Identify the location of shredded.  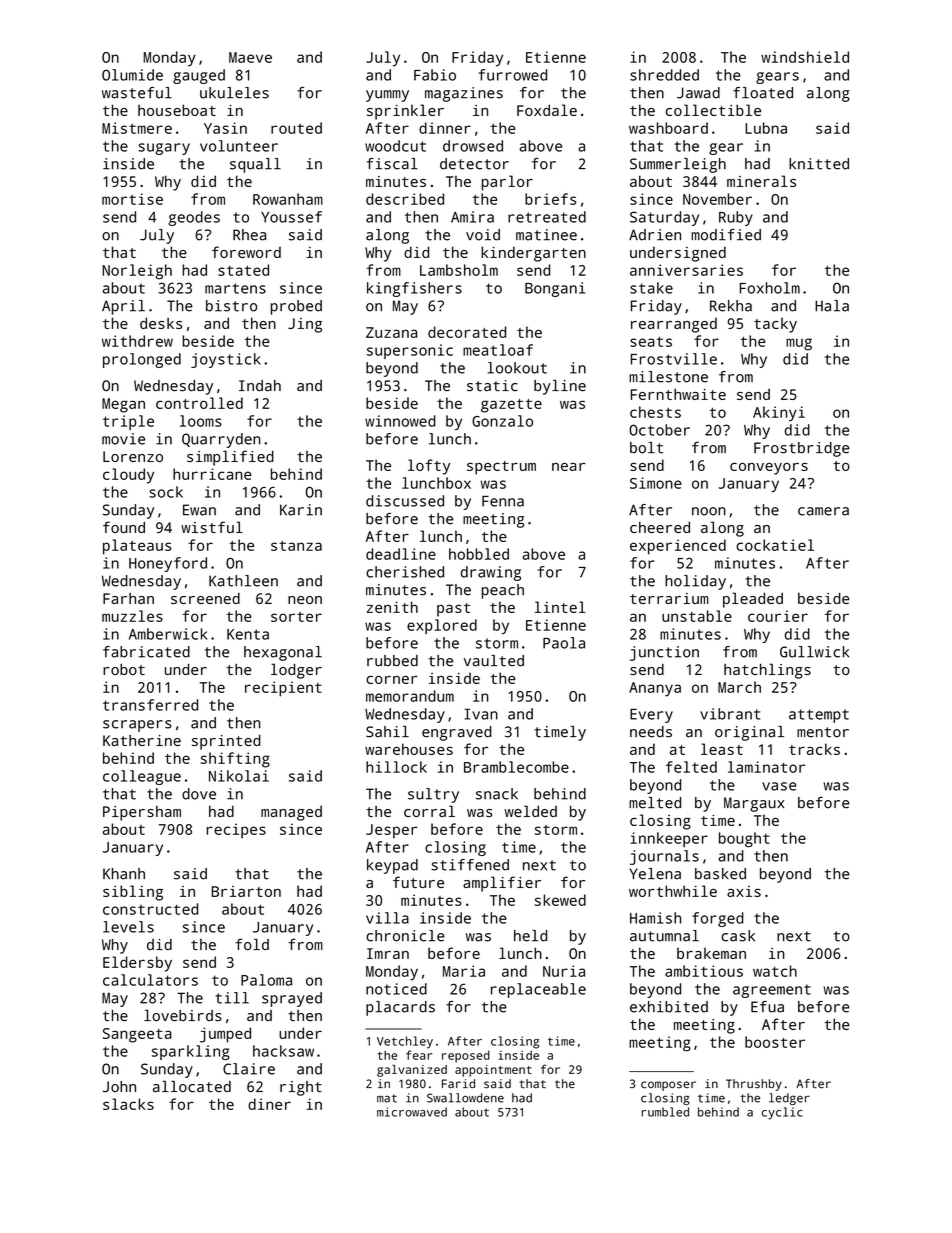
(664, 75).
